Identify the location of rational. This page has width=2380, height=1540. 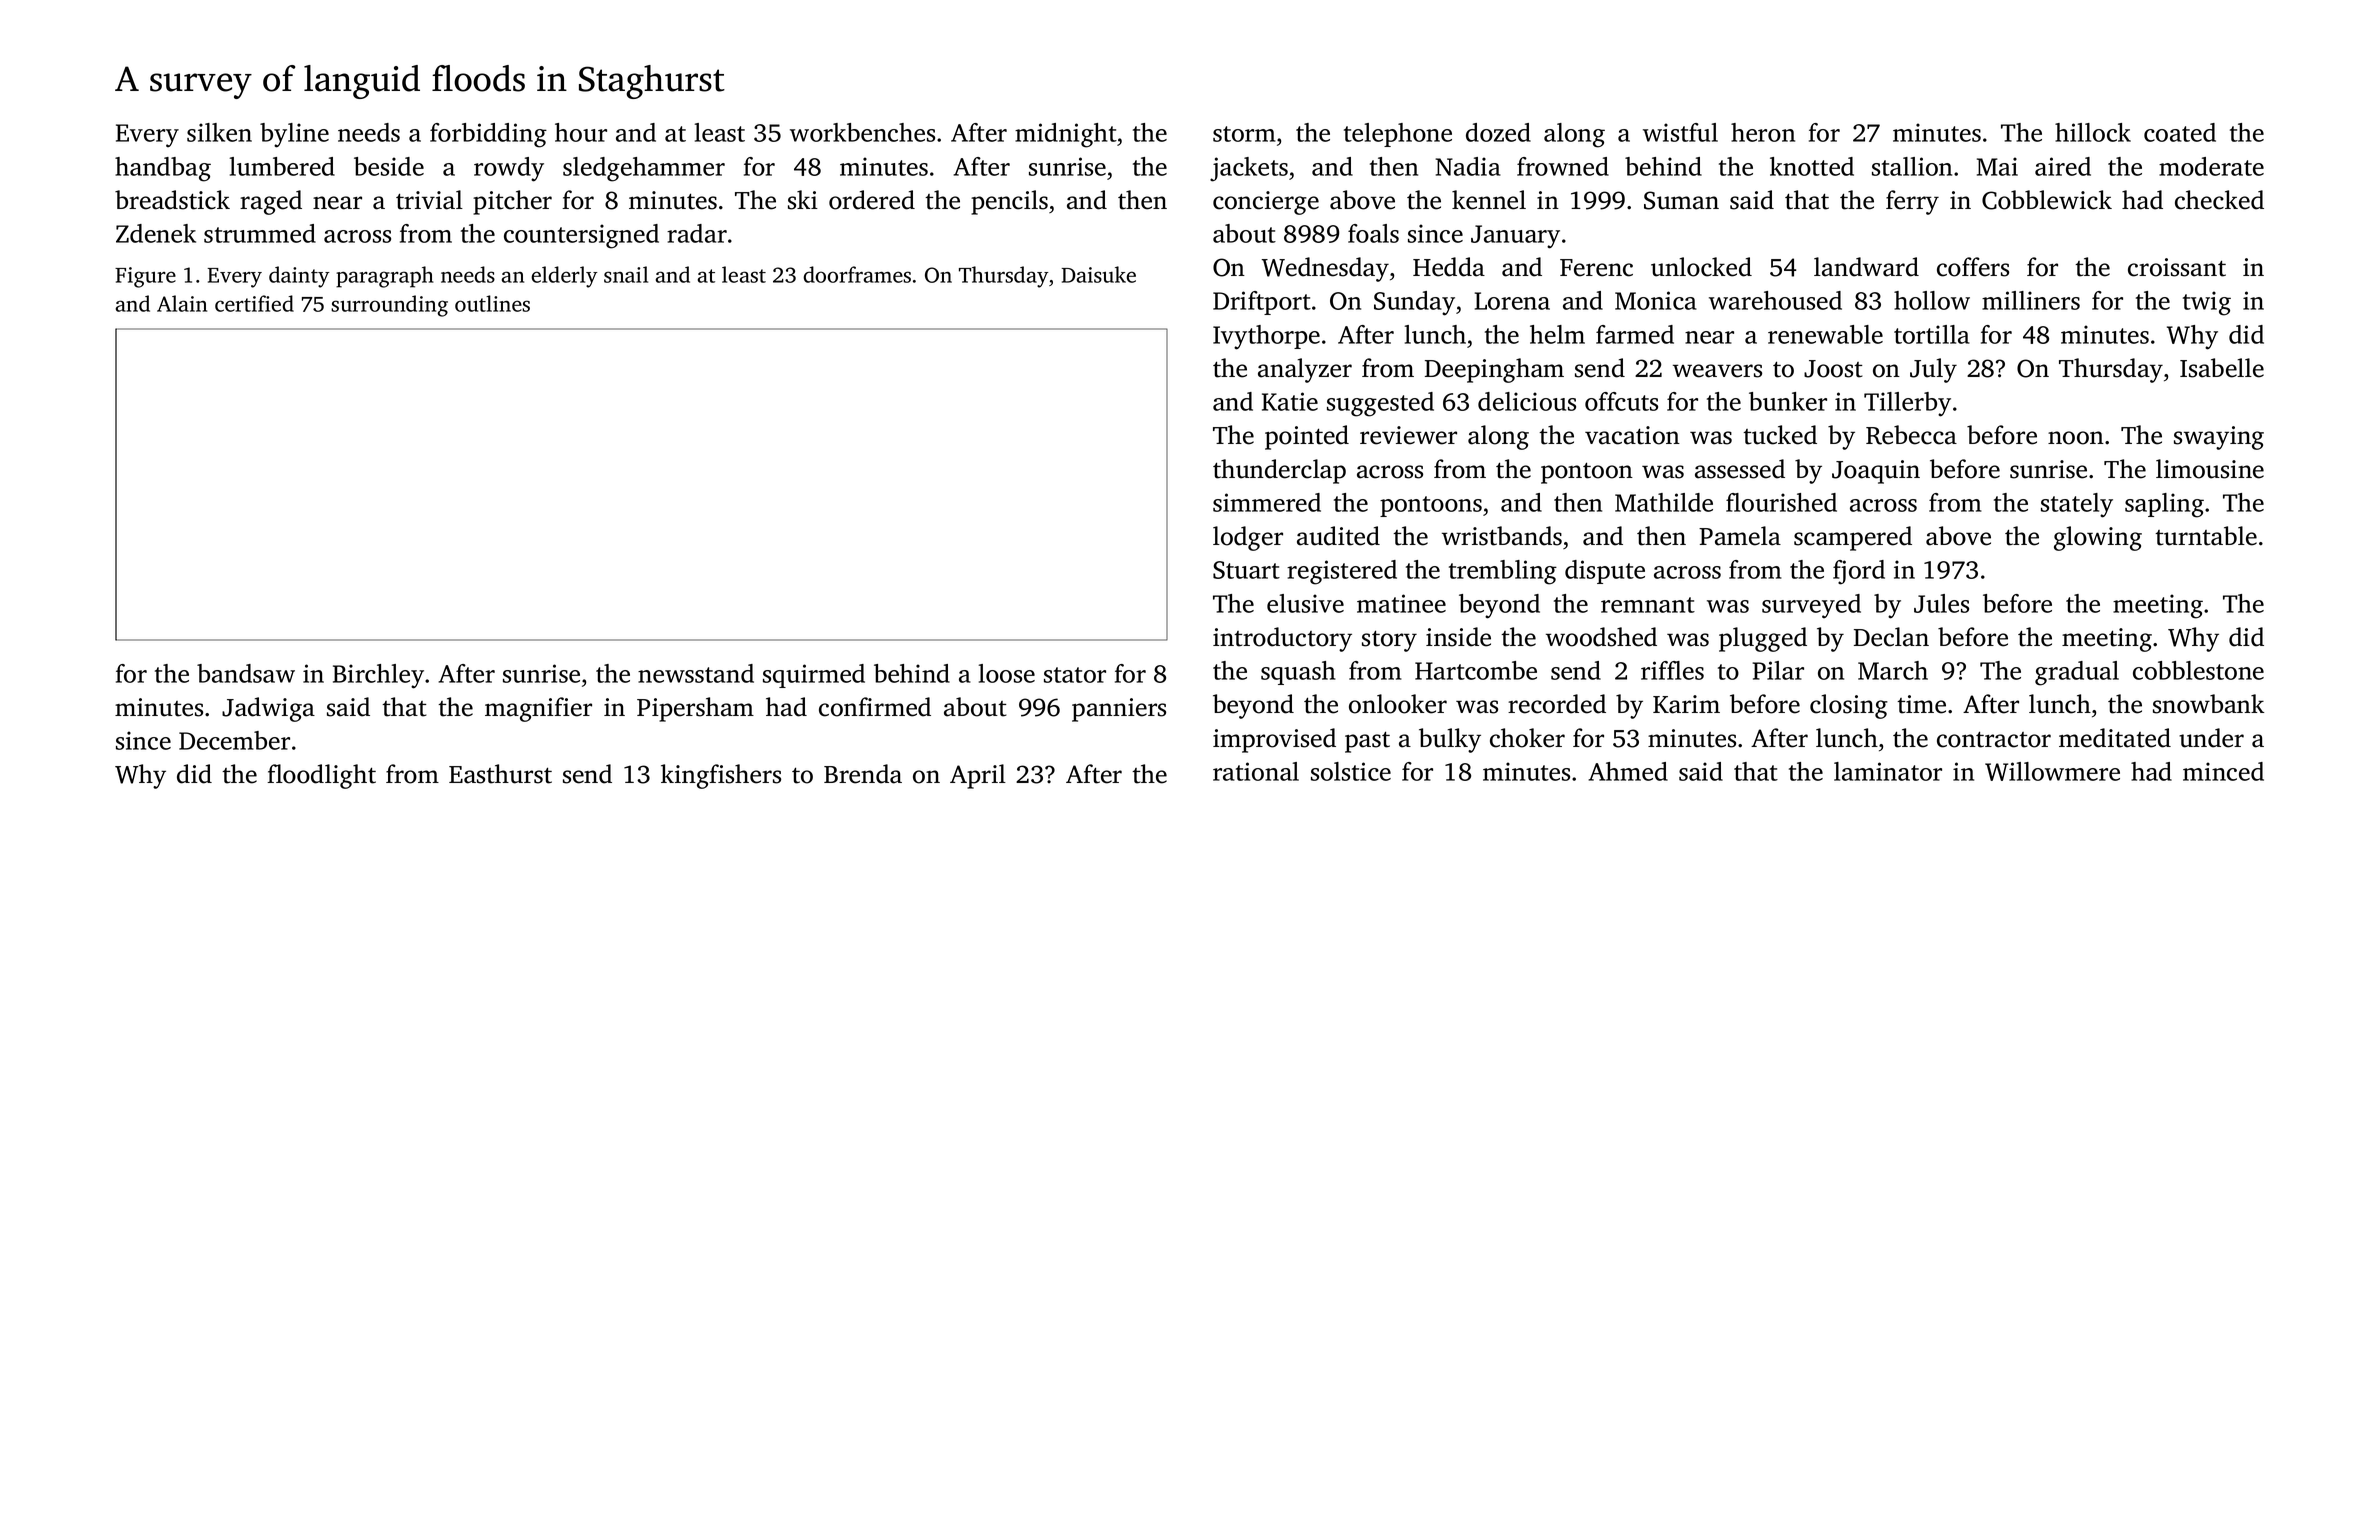
(1256, 771).
